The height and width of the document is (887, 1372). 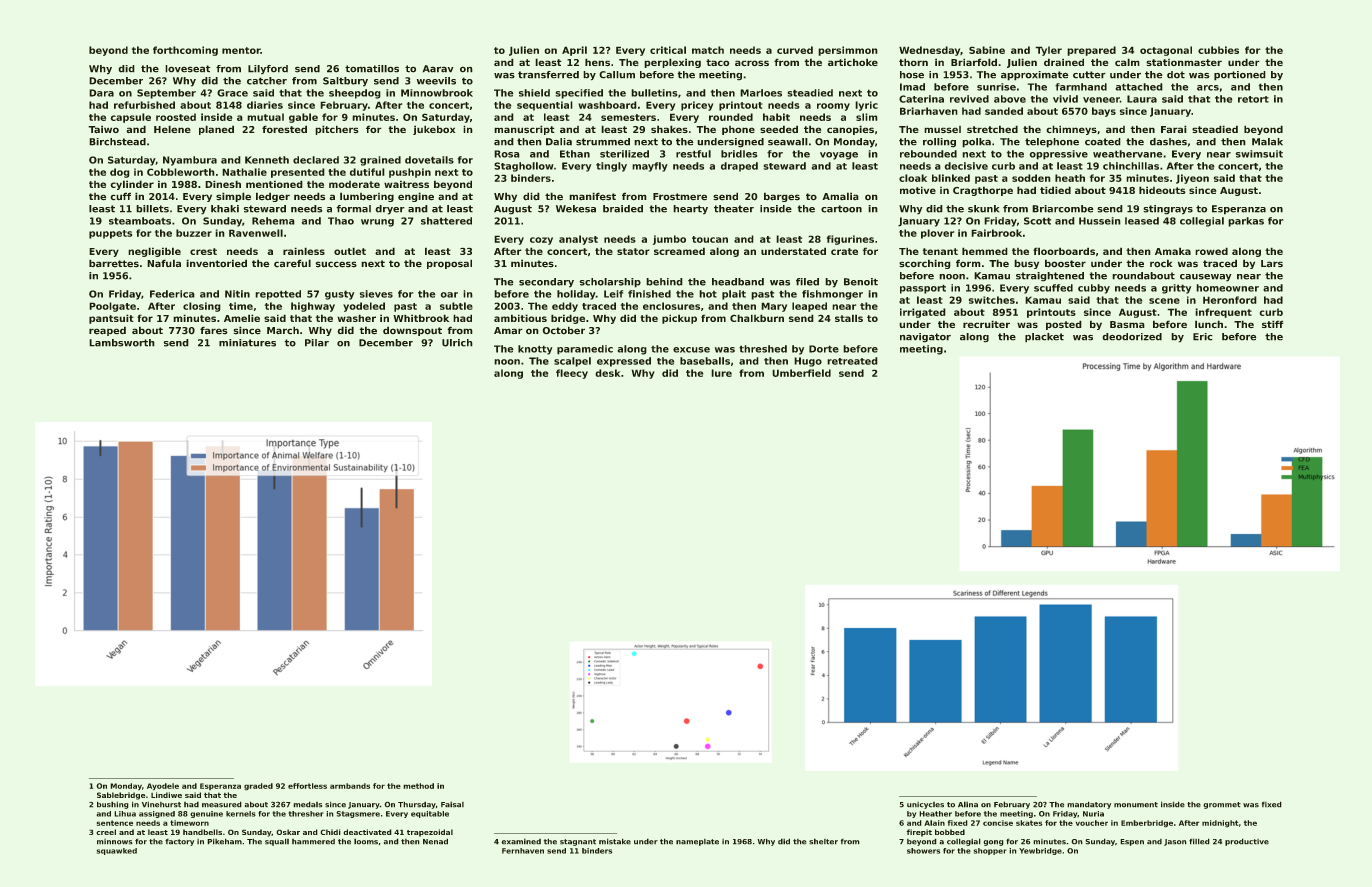 I want to click on curved, so click(x=795, y=50).
